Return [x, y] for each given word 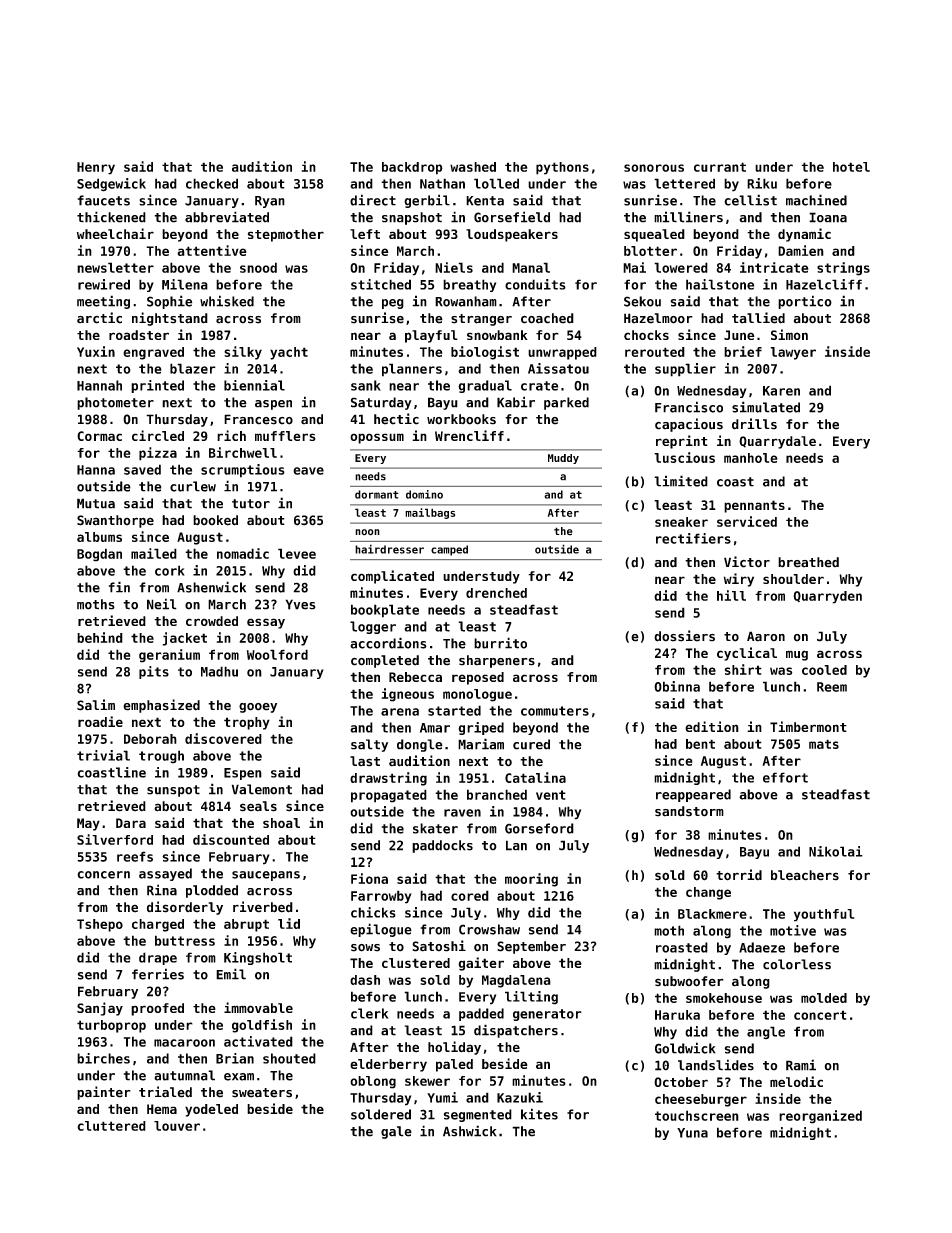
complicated [392, 577]
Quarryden [827, 597]
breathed [808, 562]
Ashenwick [211, 587]
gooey [258, 708]
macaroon [184, 1043]
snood [258, 267]
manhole [751, 458]
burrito [500, 643]
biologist [485, 353]
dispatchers [516, 1031]
